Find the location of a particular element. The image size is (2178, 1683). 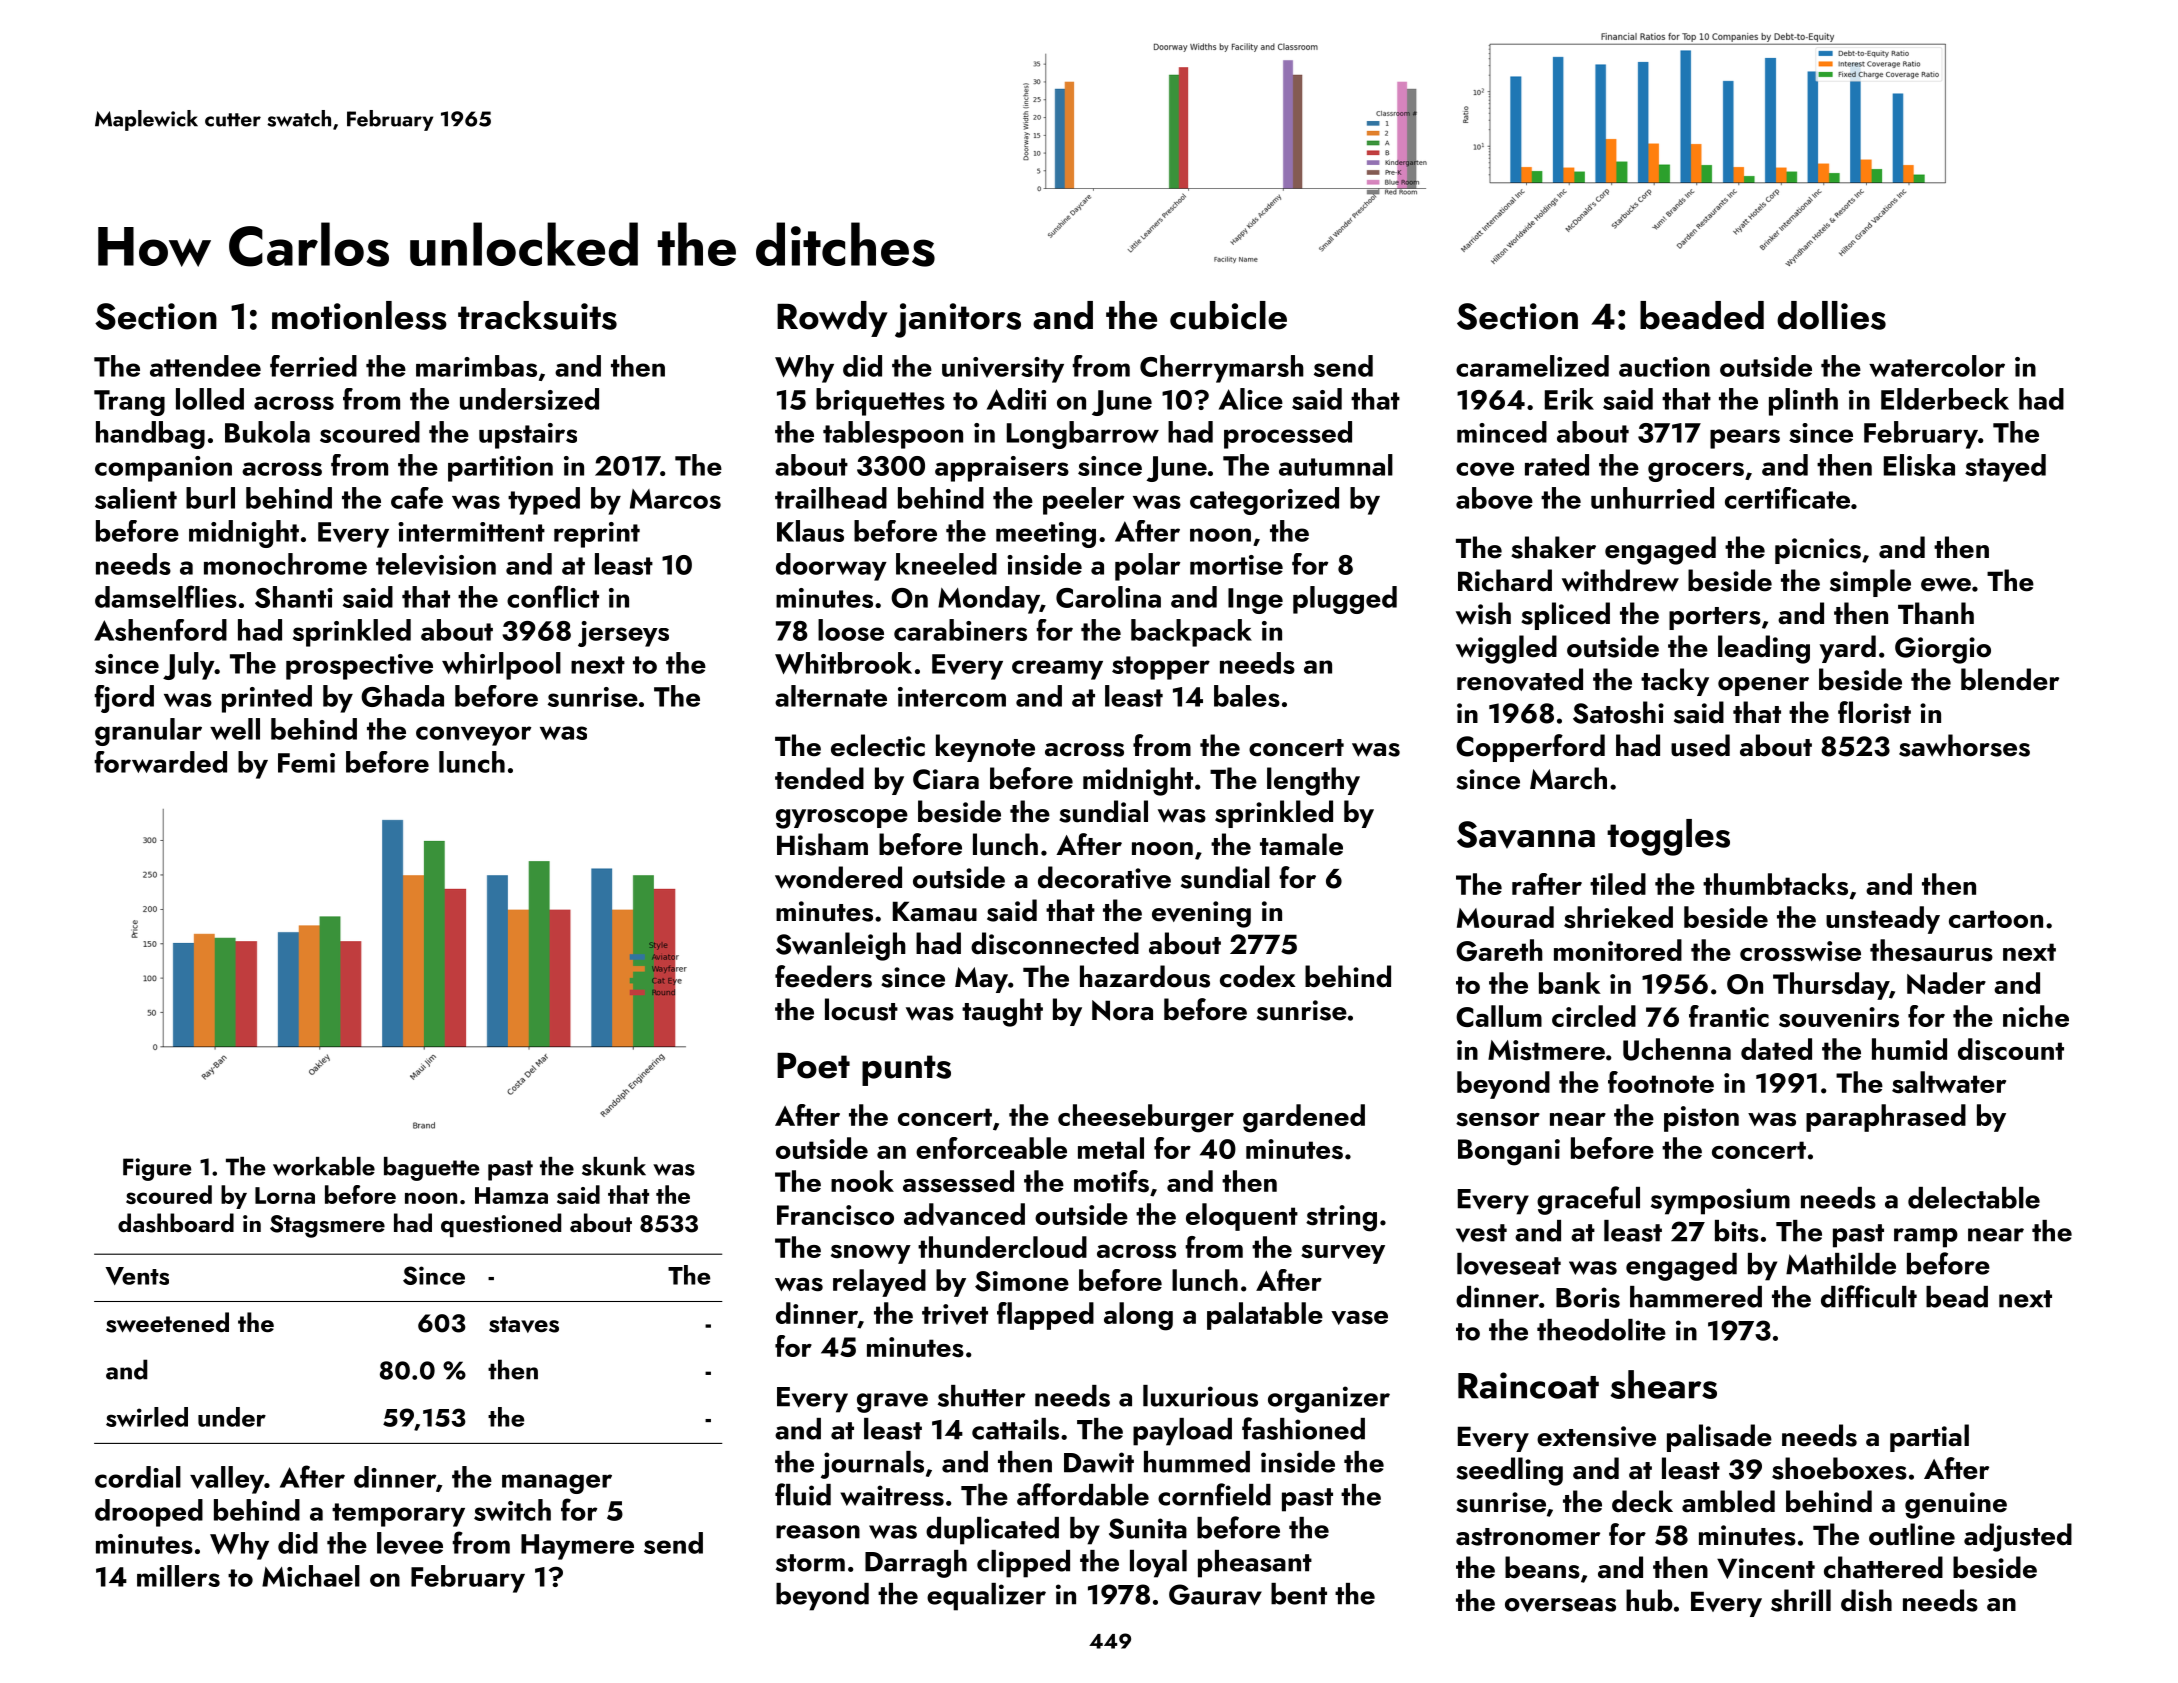

intercom is located at coordinates (952, 697).
